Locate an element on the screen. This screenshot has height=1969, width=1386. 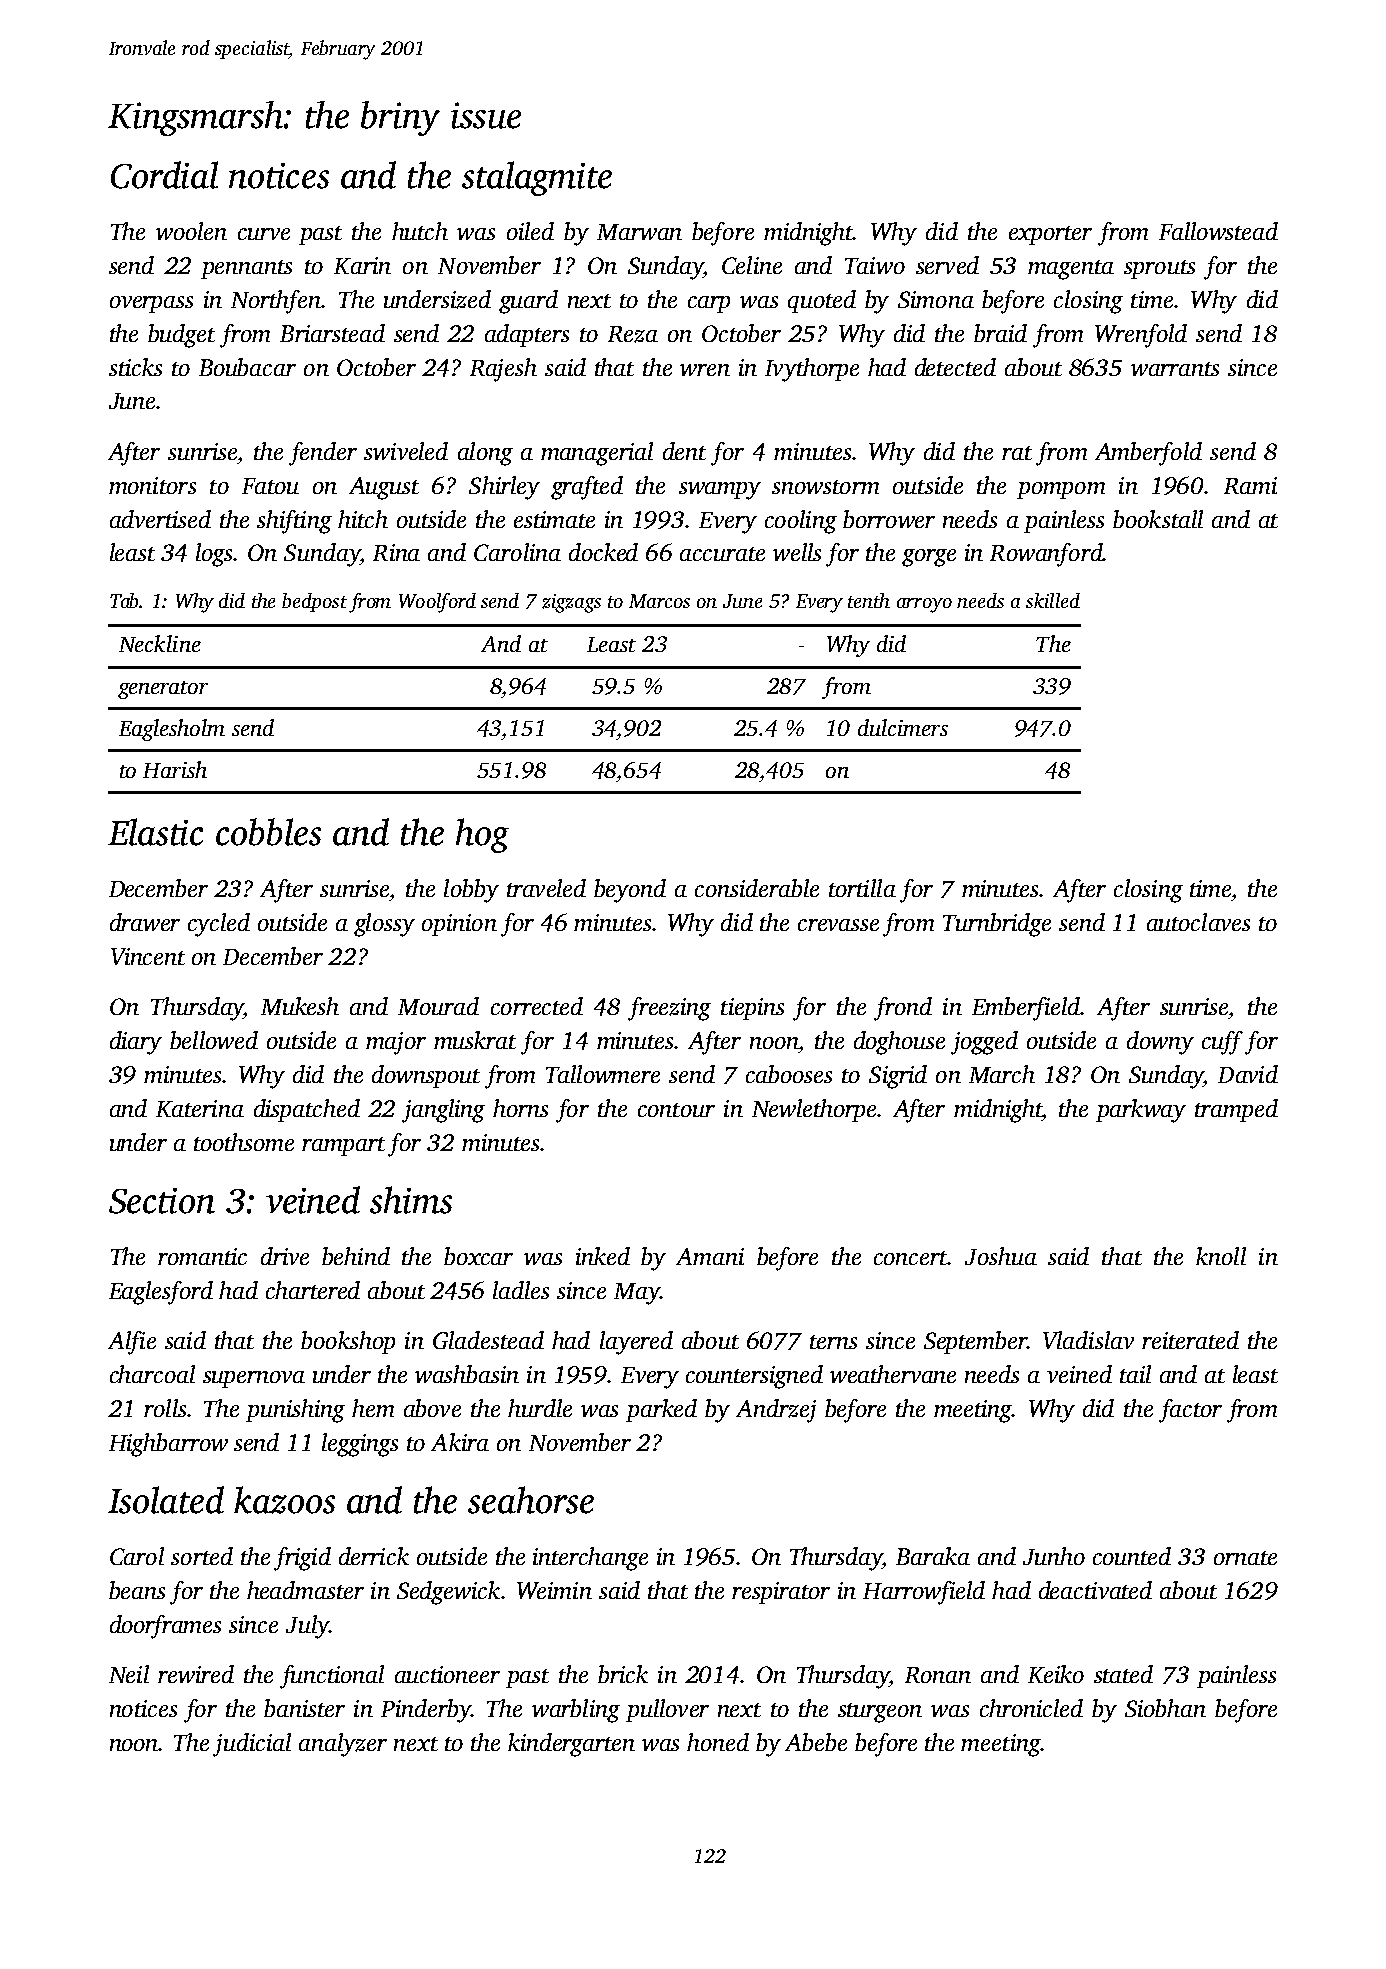
zigzags is located at coordinates (571, 603).
